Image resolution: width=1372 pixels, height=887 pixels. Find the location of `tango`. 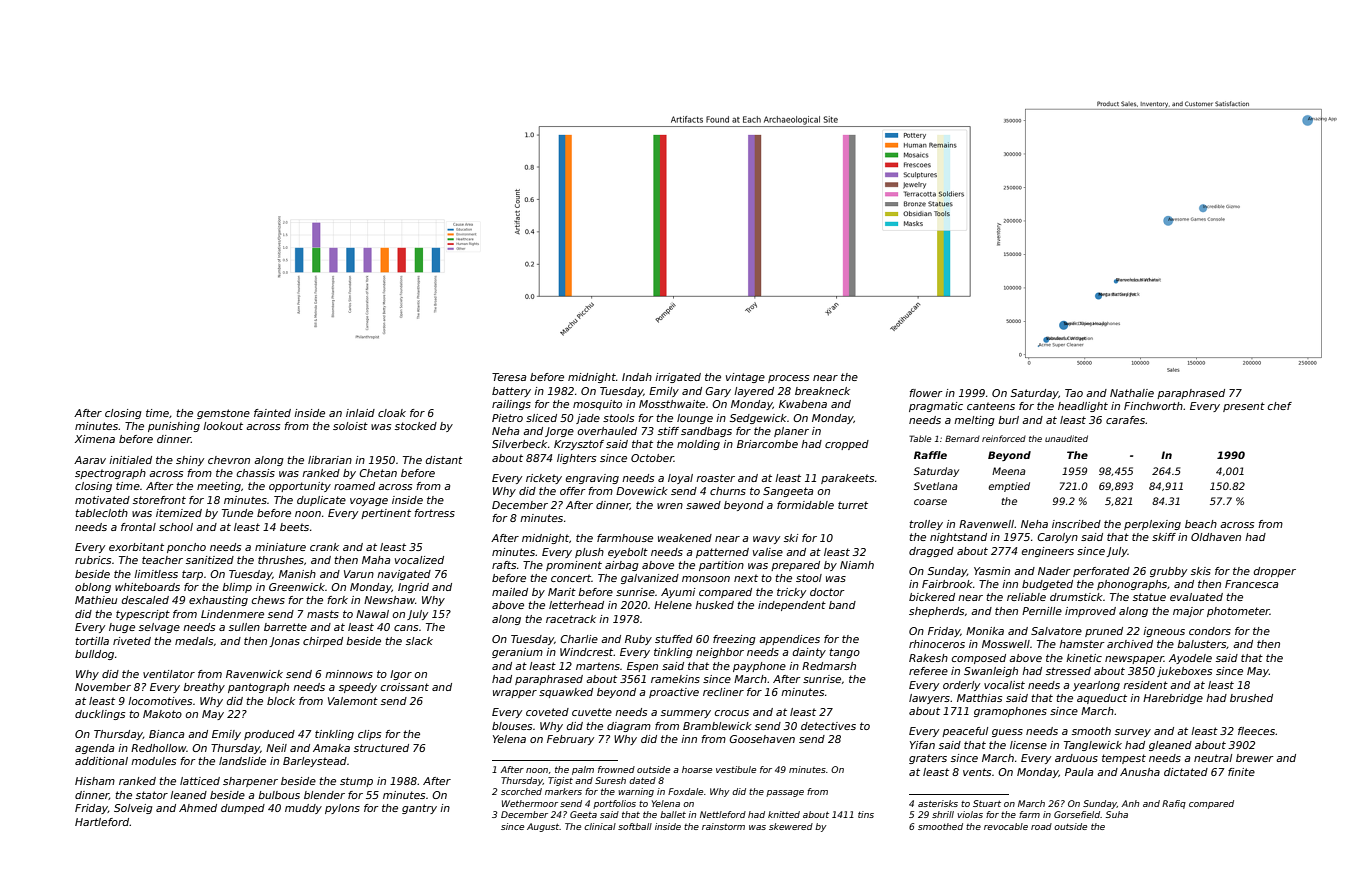

tango is located at coordinates (844, 653).
